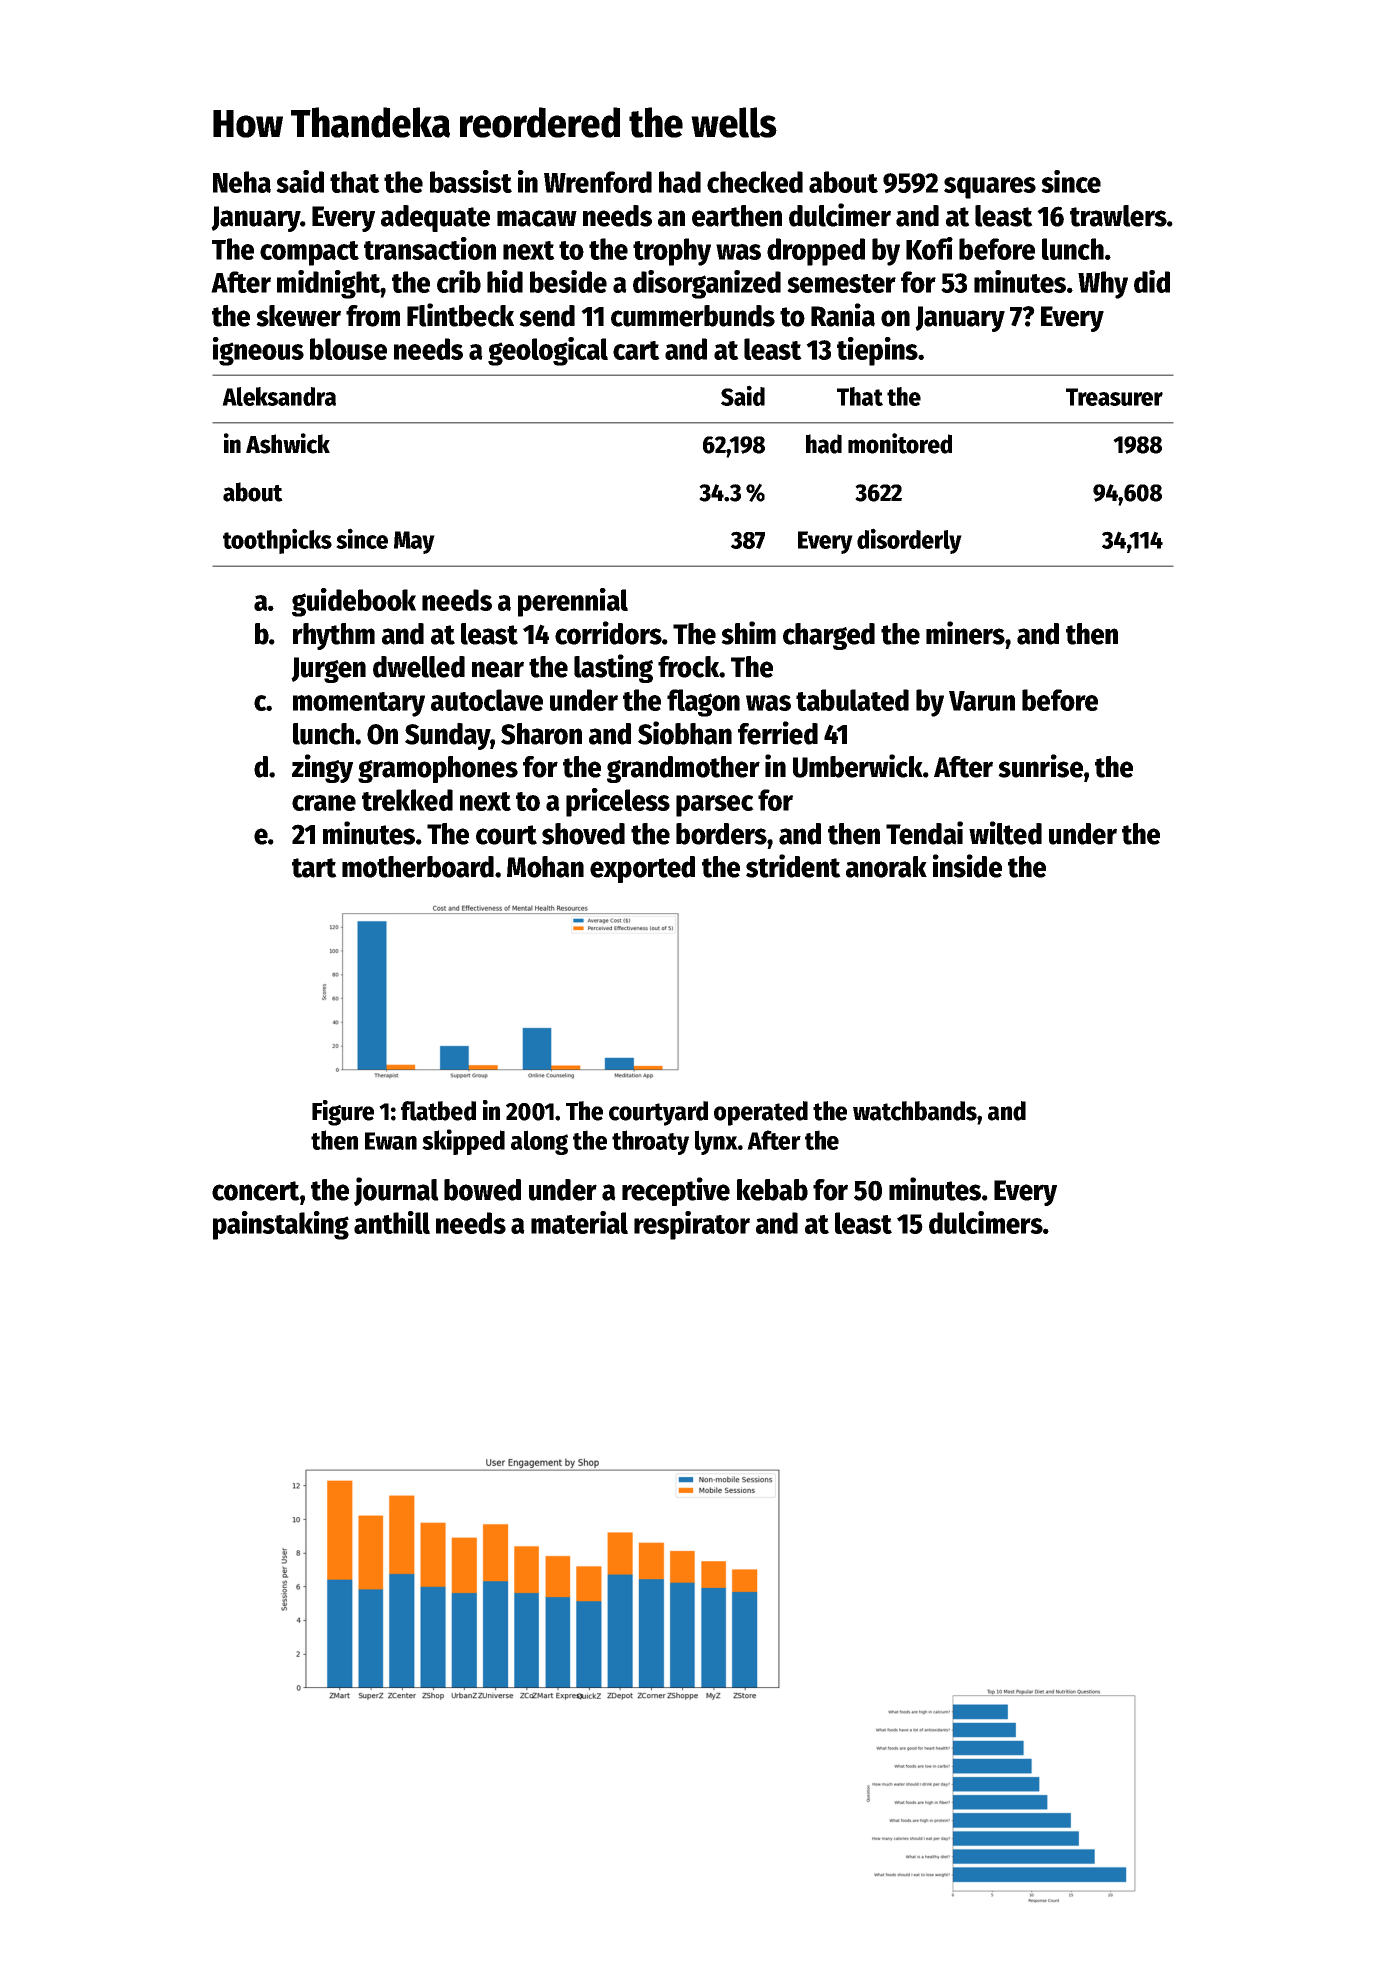 Image resolution: width=1386 pixels, height=1969 pixels. What do you see at coordinates (324, 803) in the screenshot?
I see `crane` at bounding box center [324, 803].
